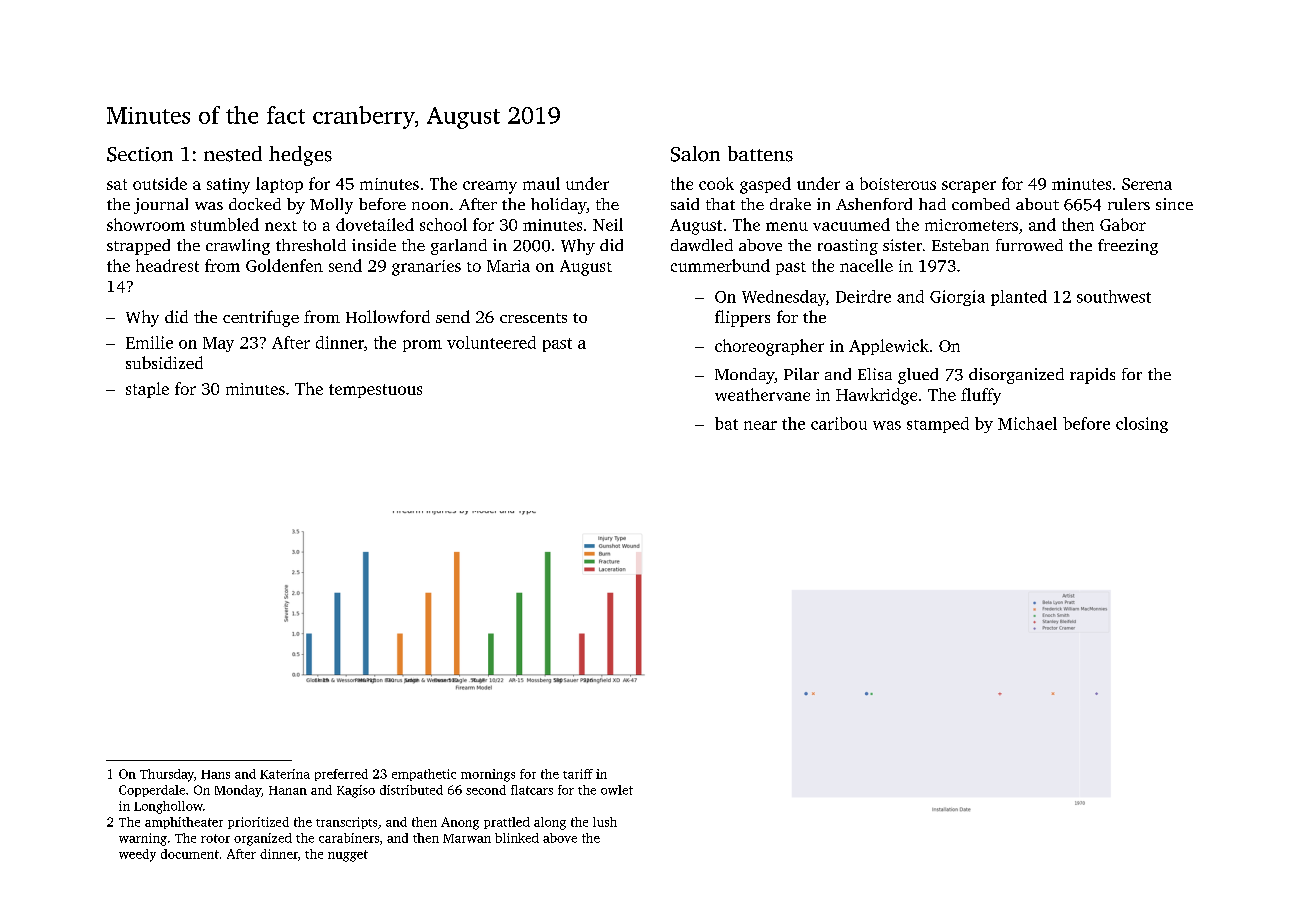 This screenshot has height=924, width=1308. I want to click on mornings, so click(488, 775).
